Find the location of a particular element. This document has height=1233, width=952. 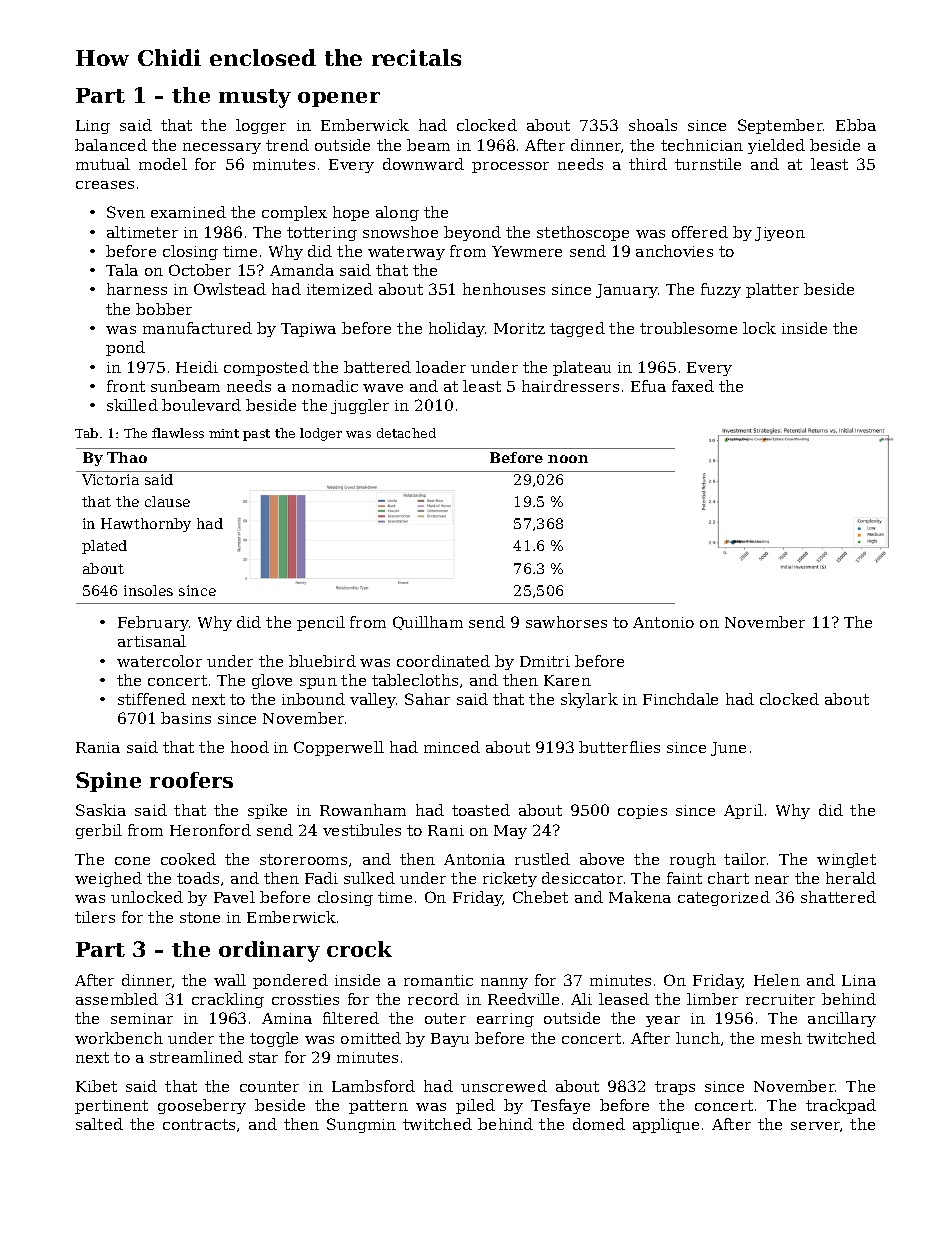

Ebba is located at coordinates (856, 125).
